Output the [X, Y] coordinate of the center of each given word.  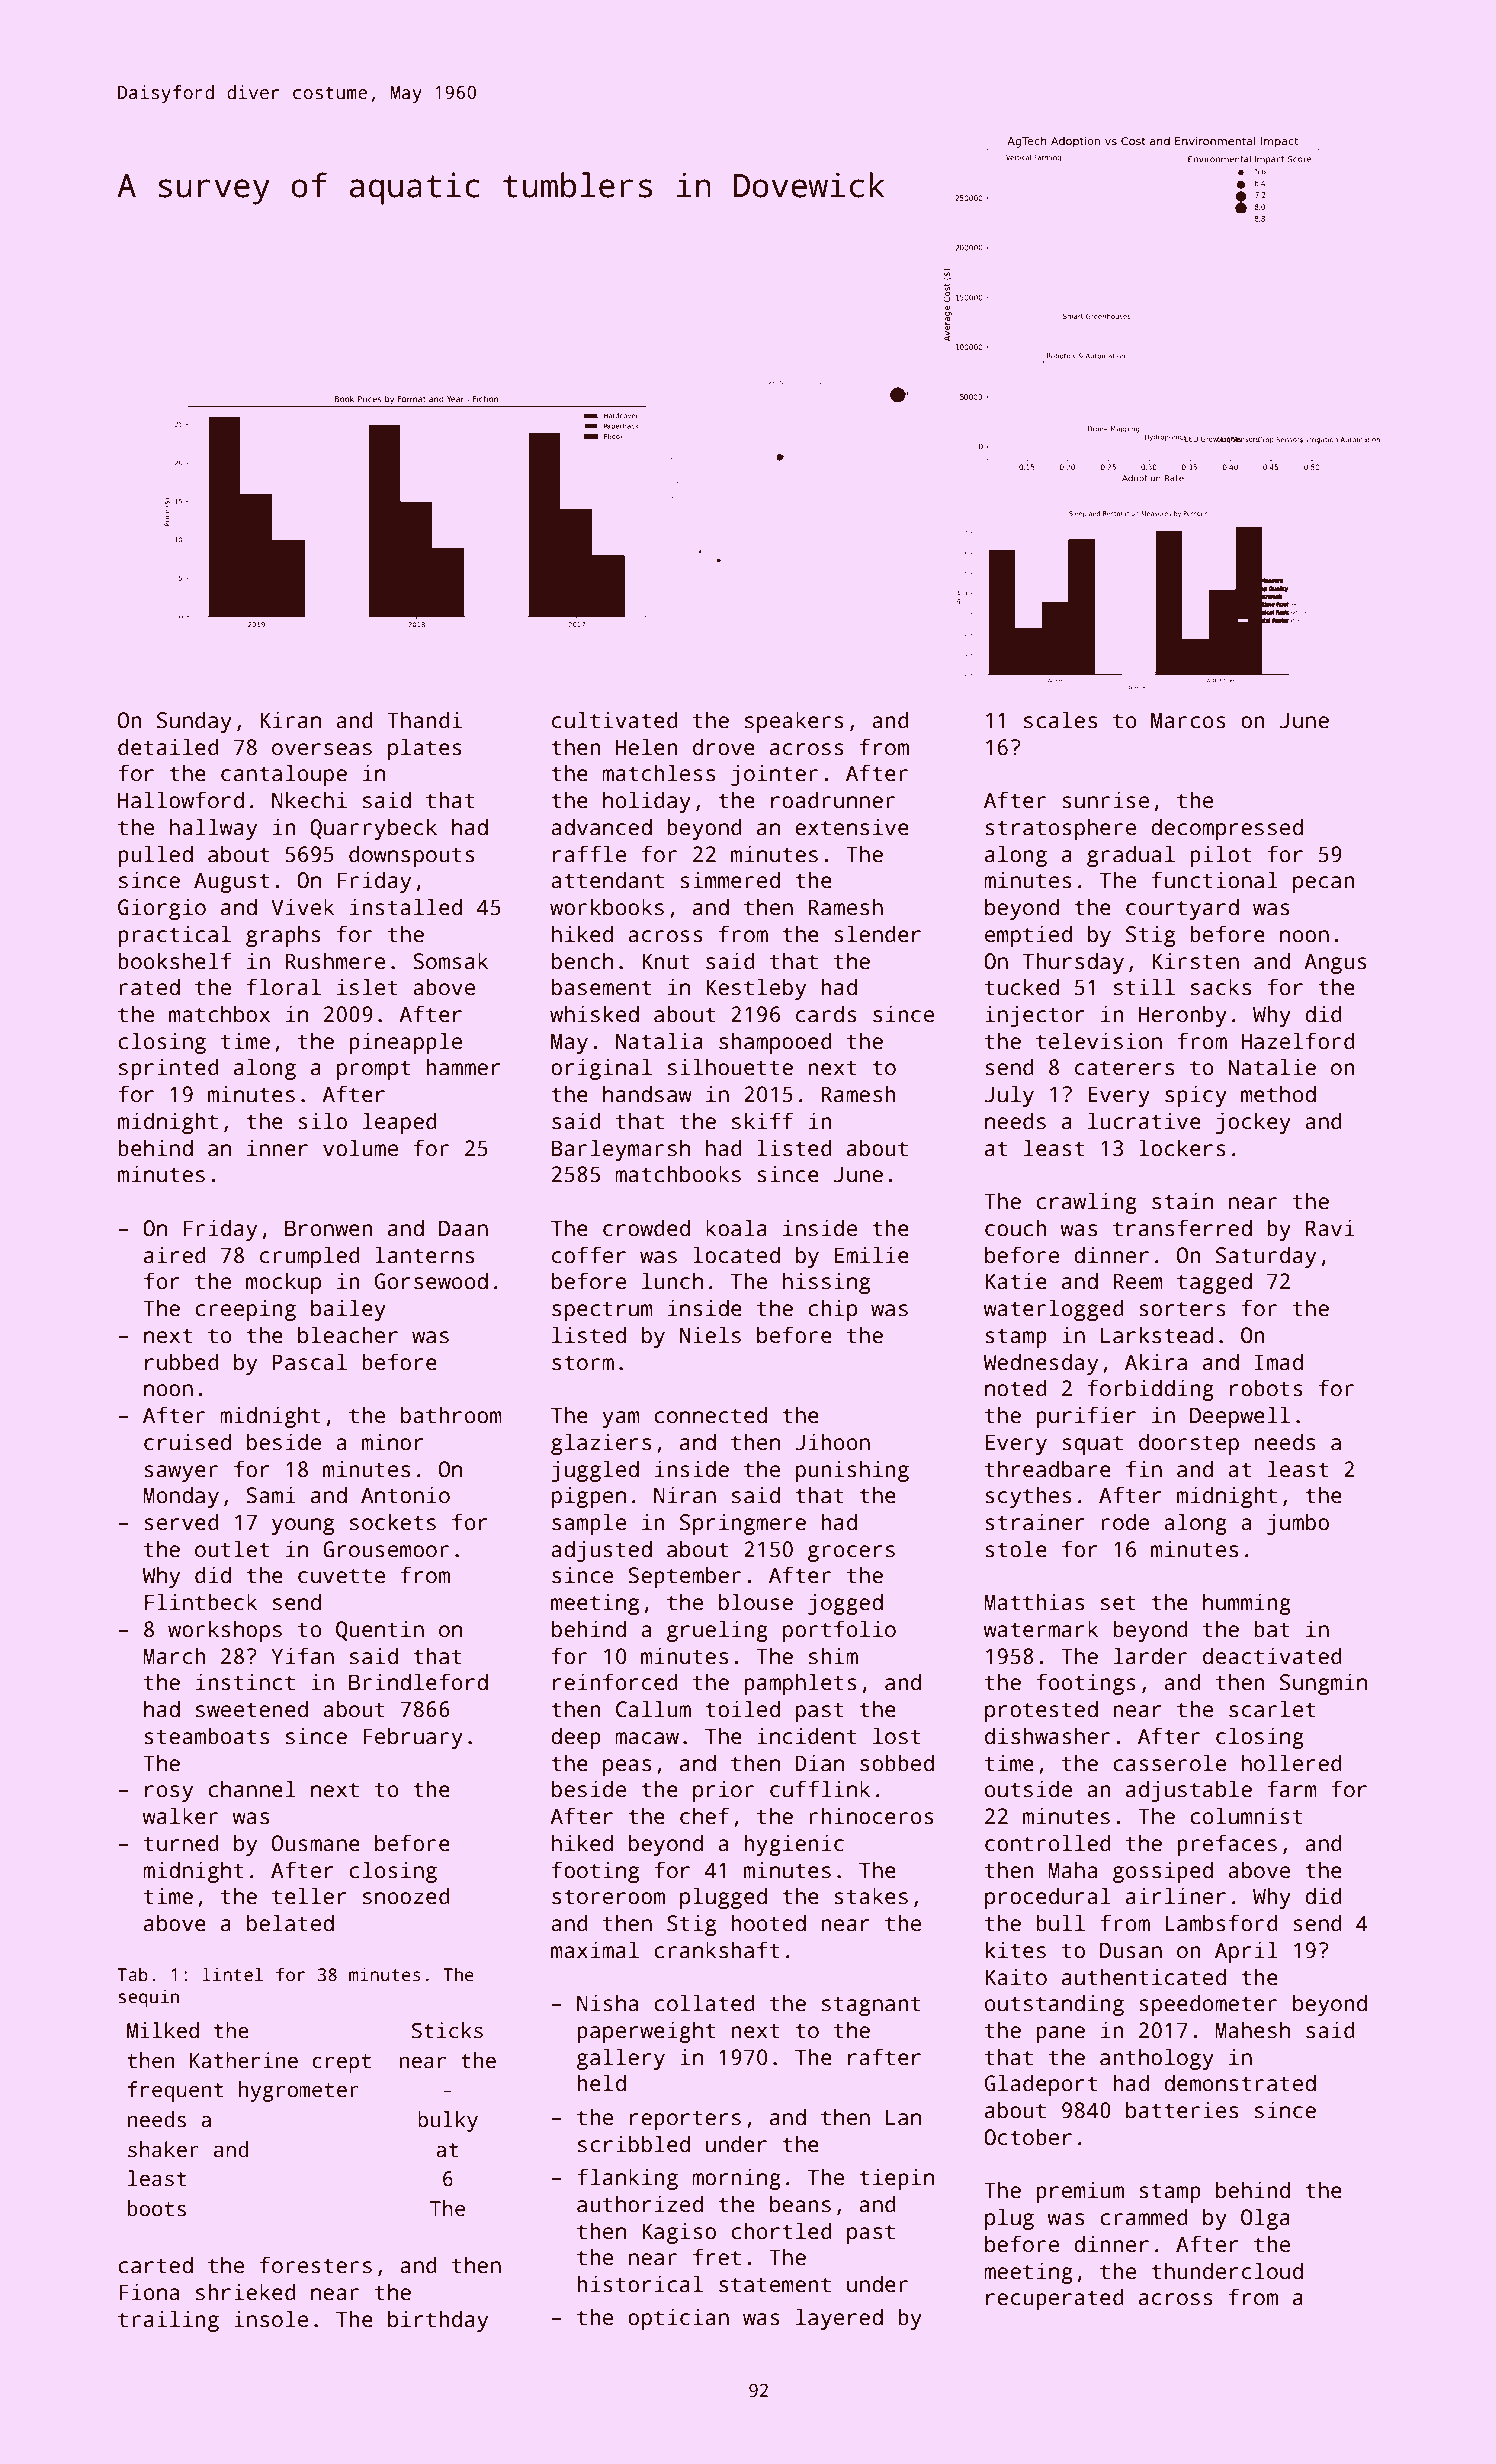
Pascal [309, 1362]
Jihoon [832, 1442]
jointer [774, 775]
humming [1247, 1604]
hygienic [794, 1845]
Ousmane [316, 1843]
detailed [168, 747]
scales [1060, 720]
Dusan [1131, 1950]
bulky [448, 2121]
